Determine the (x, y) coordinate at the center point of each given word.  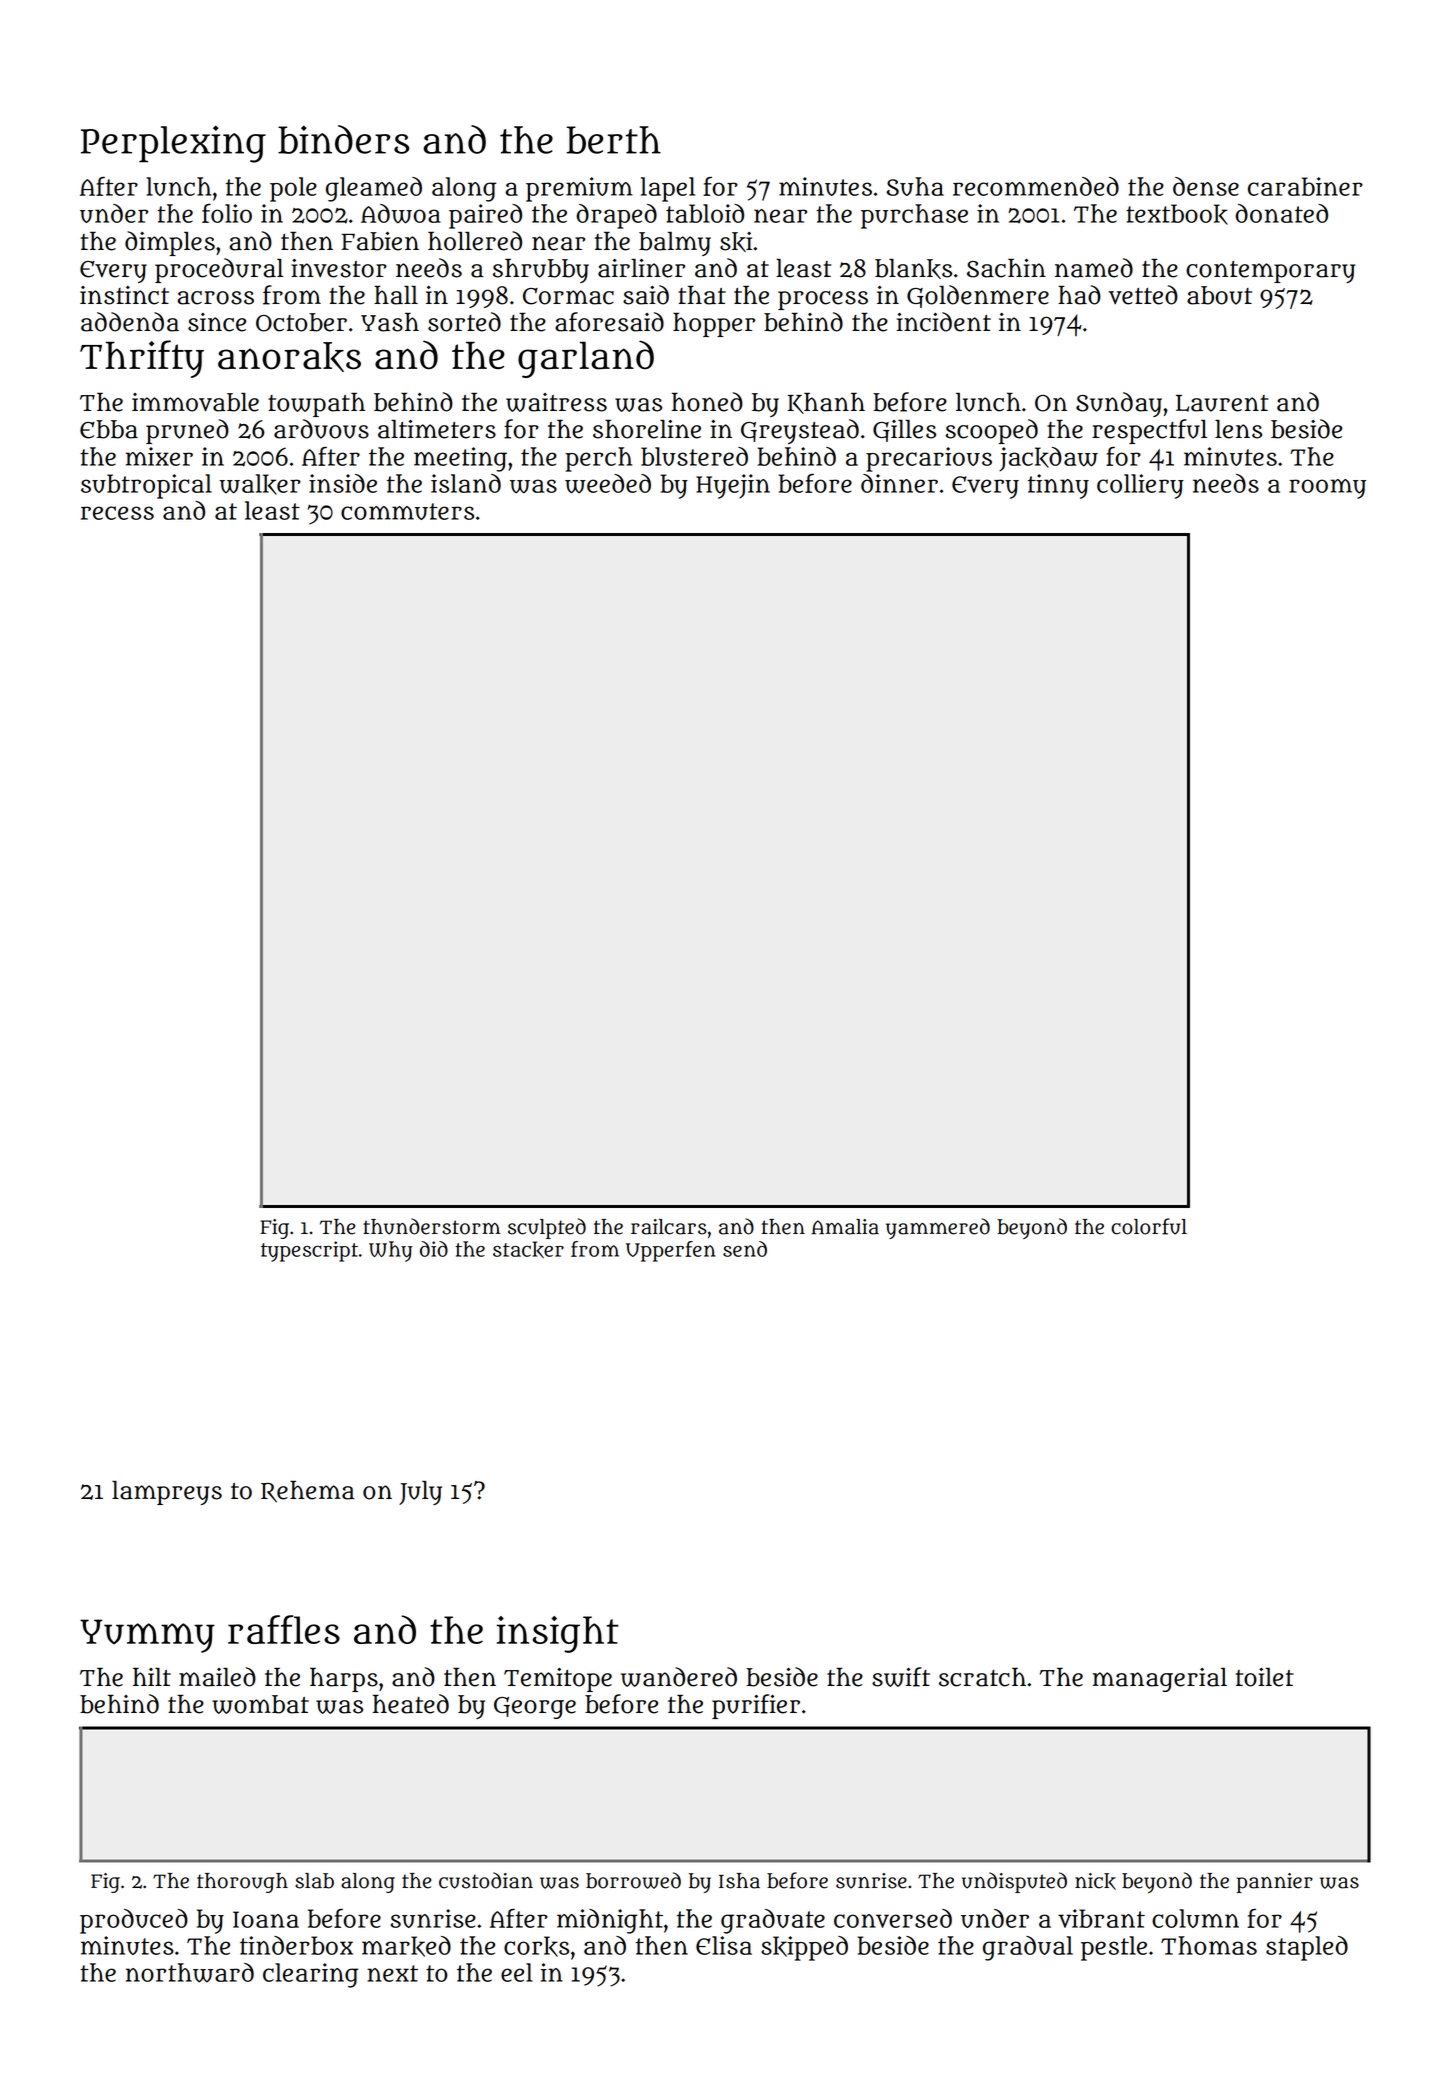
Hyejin (733, 486)
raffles (284, 1629)
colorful (1149, 1226)
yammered (938, 1228)
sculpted (547, 1228)
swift (901, 1677)
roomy (1327, 489)
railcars (669, 1227)
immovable (195, 402)
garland (586, 359)
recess (117, 513)
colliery (1140, 486)
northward (190, 1973)
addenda (130, 322)
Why (391, 1251)
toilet (1264, 1677)
